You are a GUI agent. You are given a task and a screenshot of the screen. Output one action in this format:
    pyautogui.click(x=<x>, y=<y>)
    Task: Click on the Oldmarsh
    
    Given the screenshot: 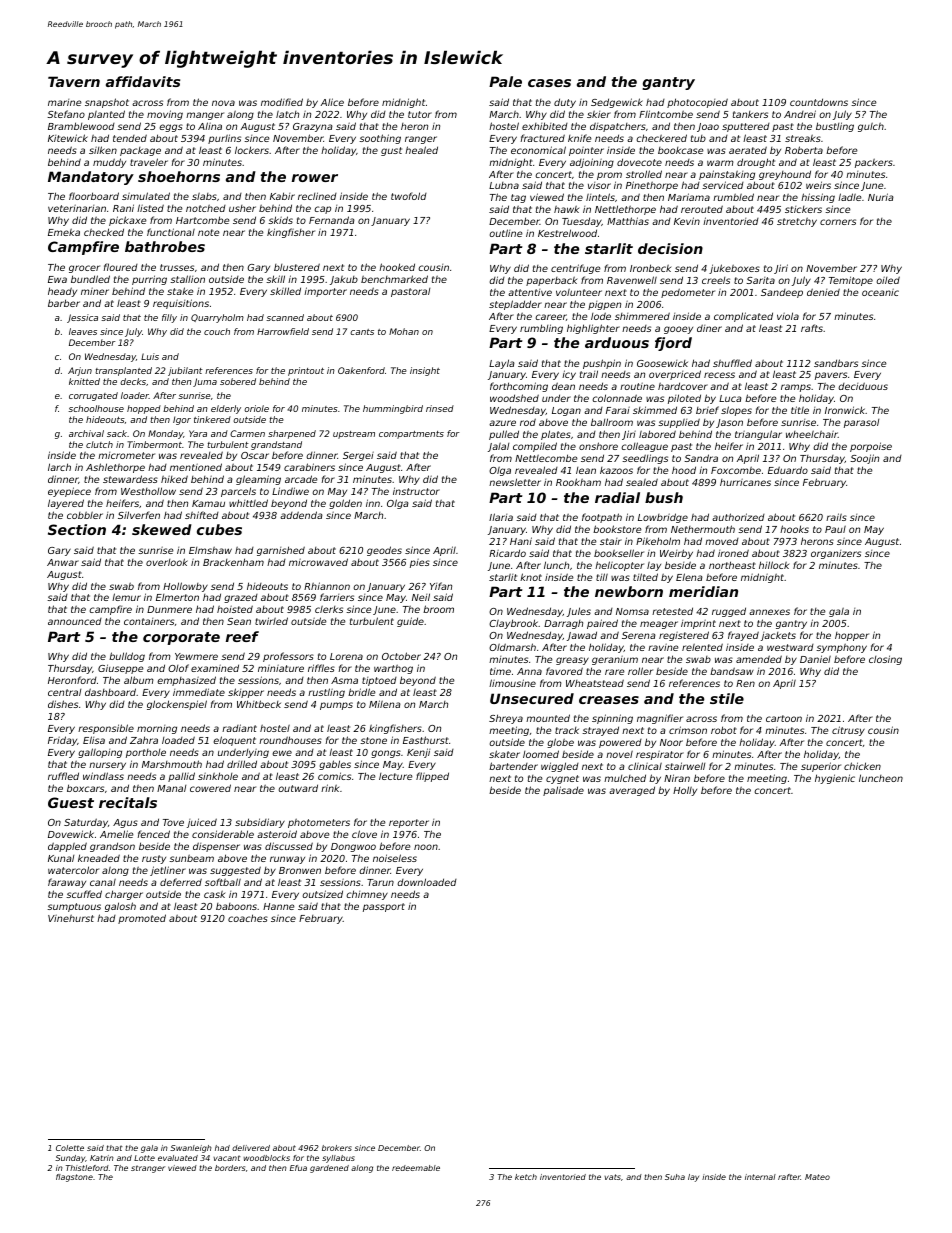 What is the action you would take?
    pyautogui.click(x=512, y=647)
